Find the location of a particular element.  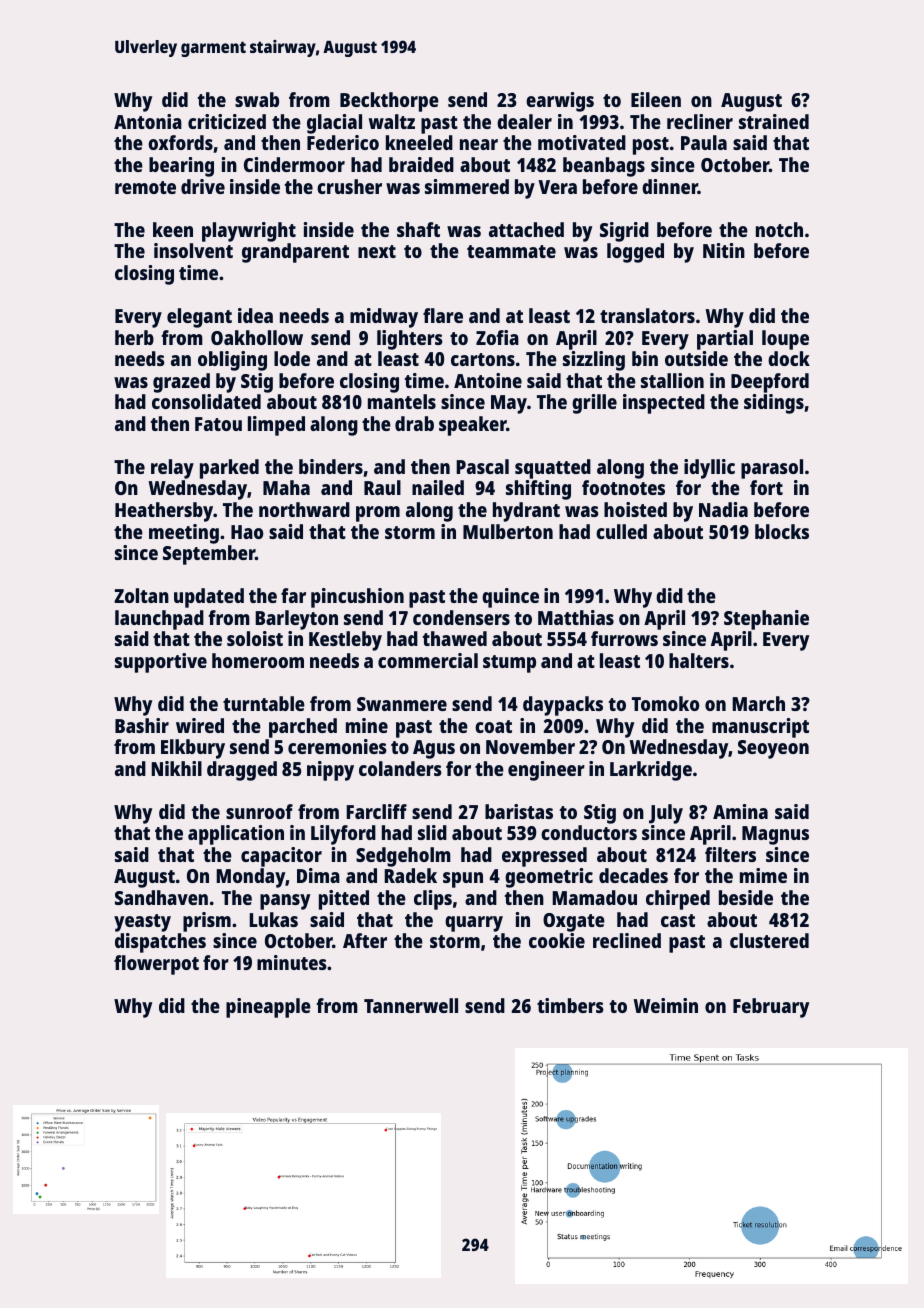

swab is located at coordinates (257, 99).
